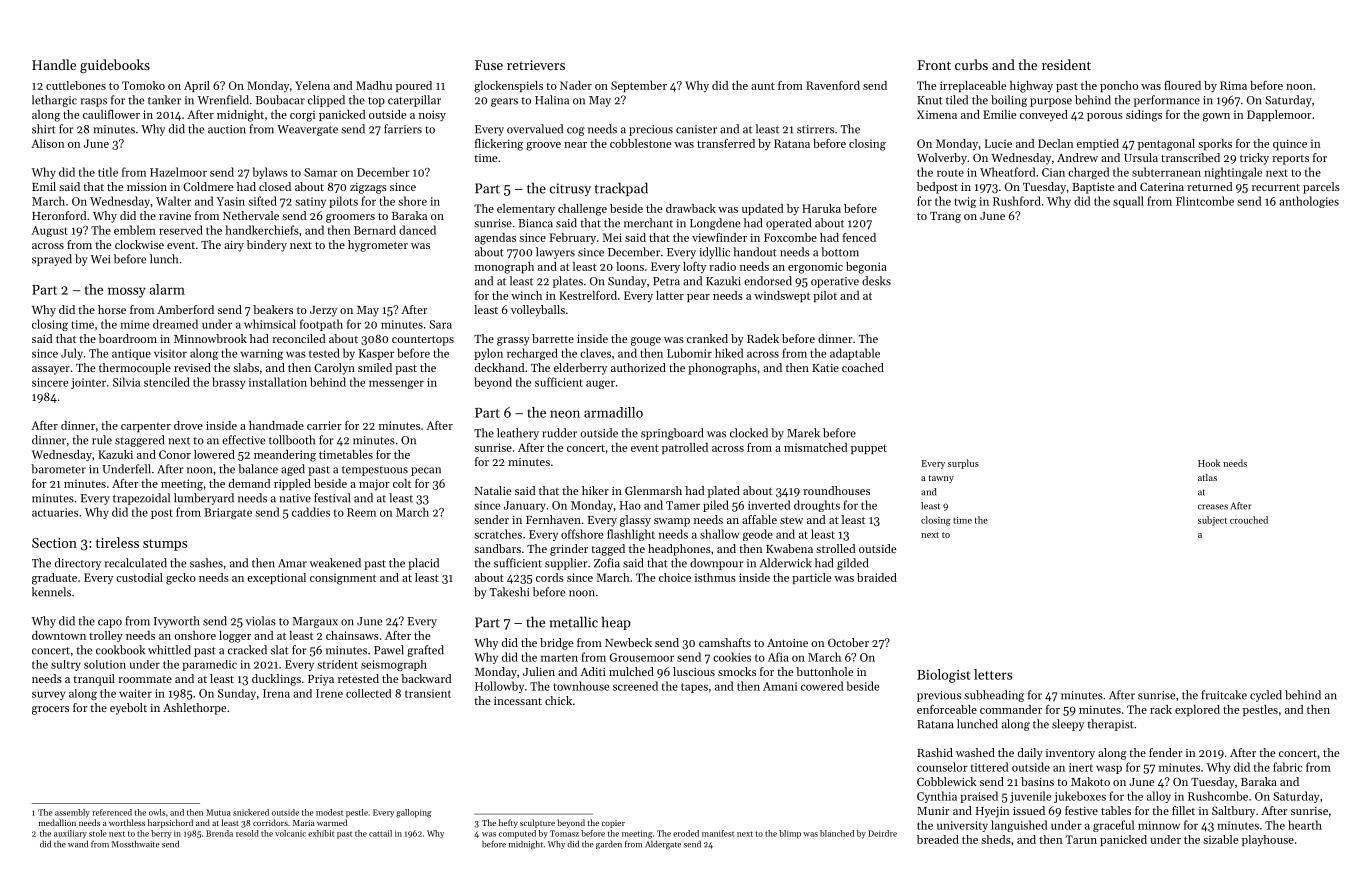  Describe the element at coordinates (607, 563) in the screenshot. I see `Zofia` at that location.
